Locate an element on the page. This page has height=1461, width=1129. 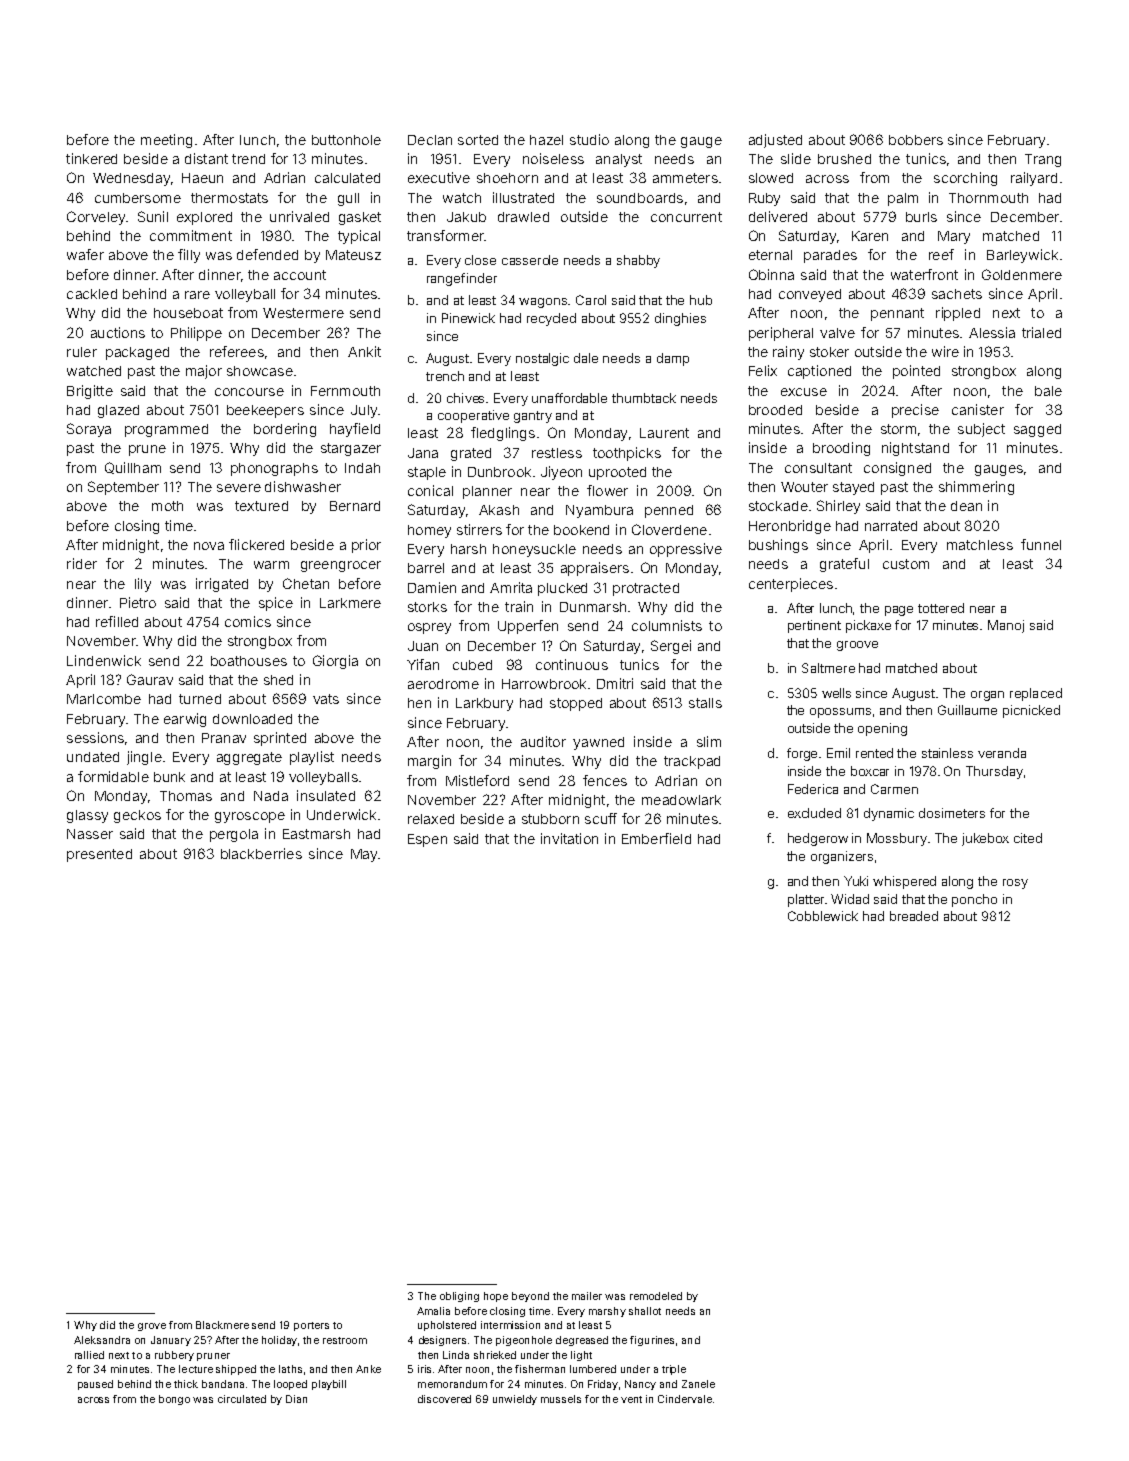
ammeters is located at coordinates (685, 178).
